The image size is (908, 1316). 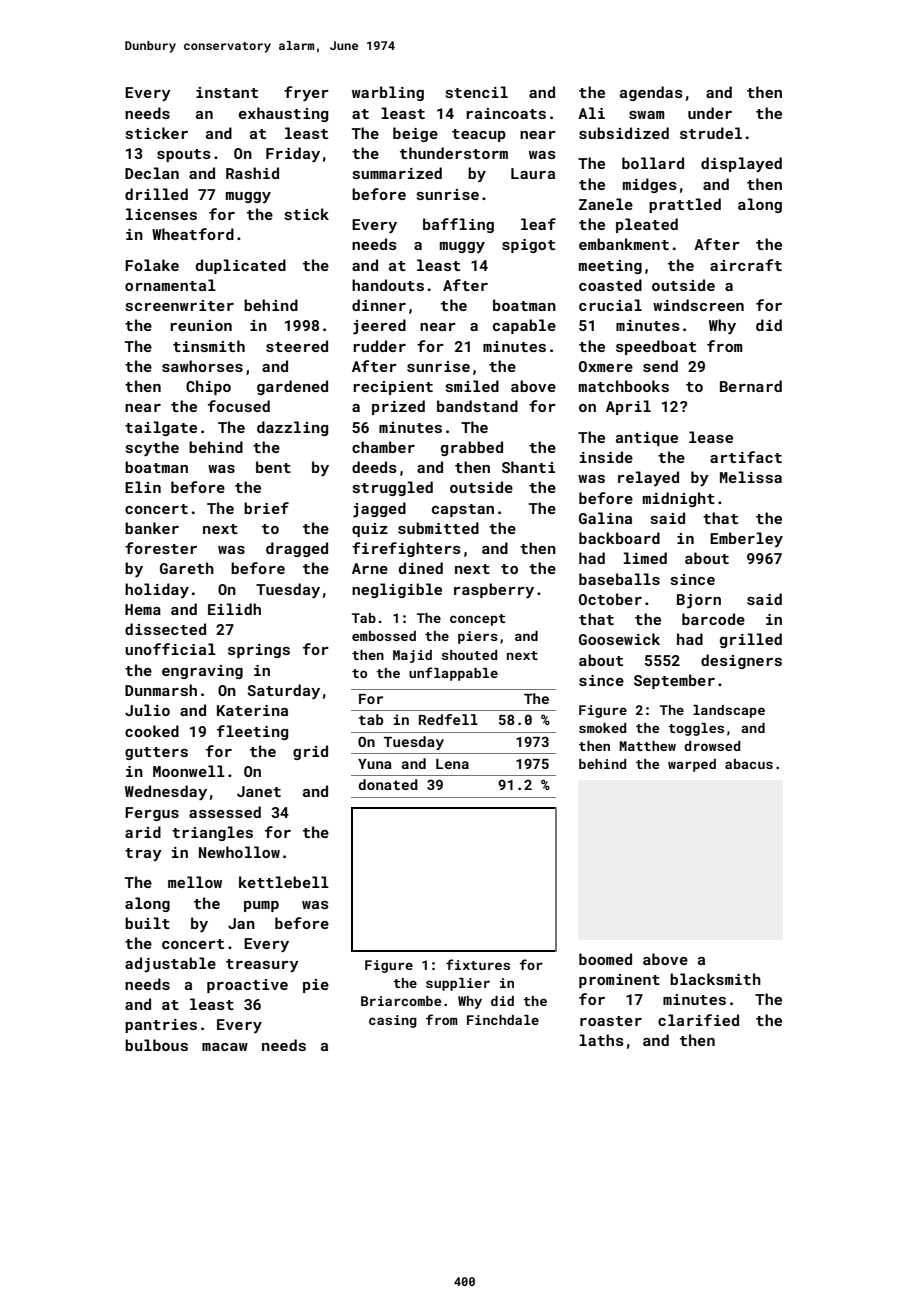 What do you see at coordinates (729, 711) in the page?
I see `landscape` at bounding box center [729, 711].
